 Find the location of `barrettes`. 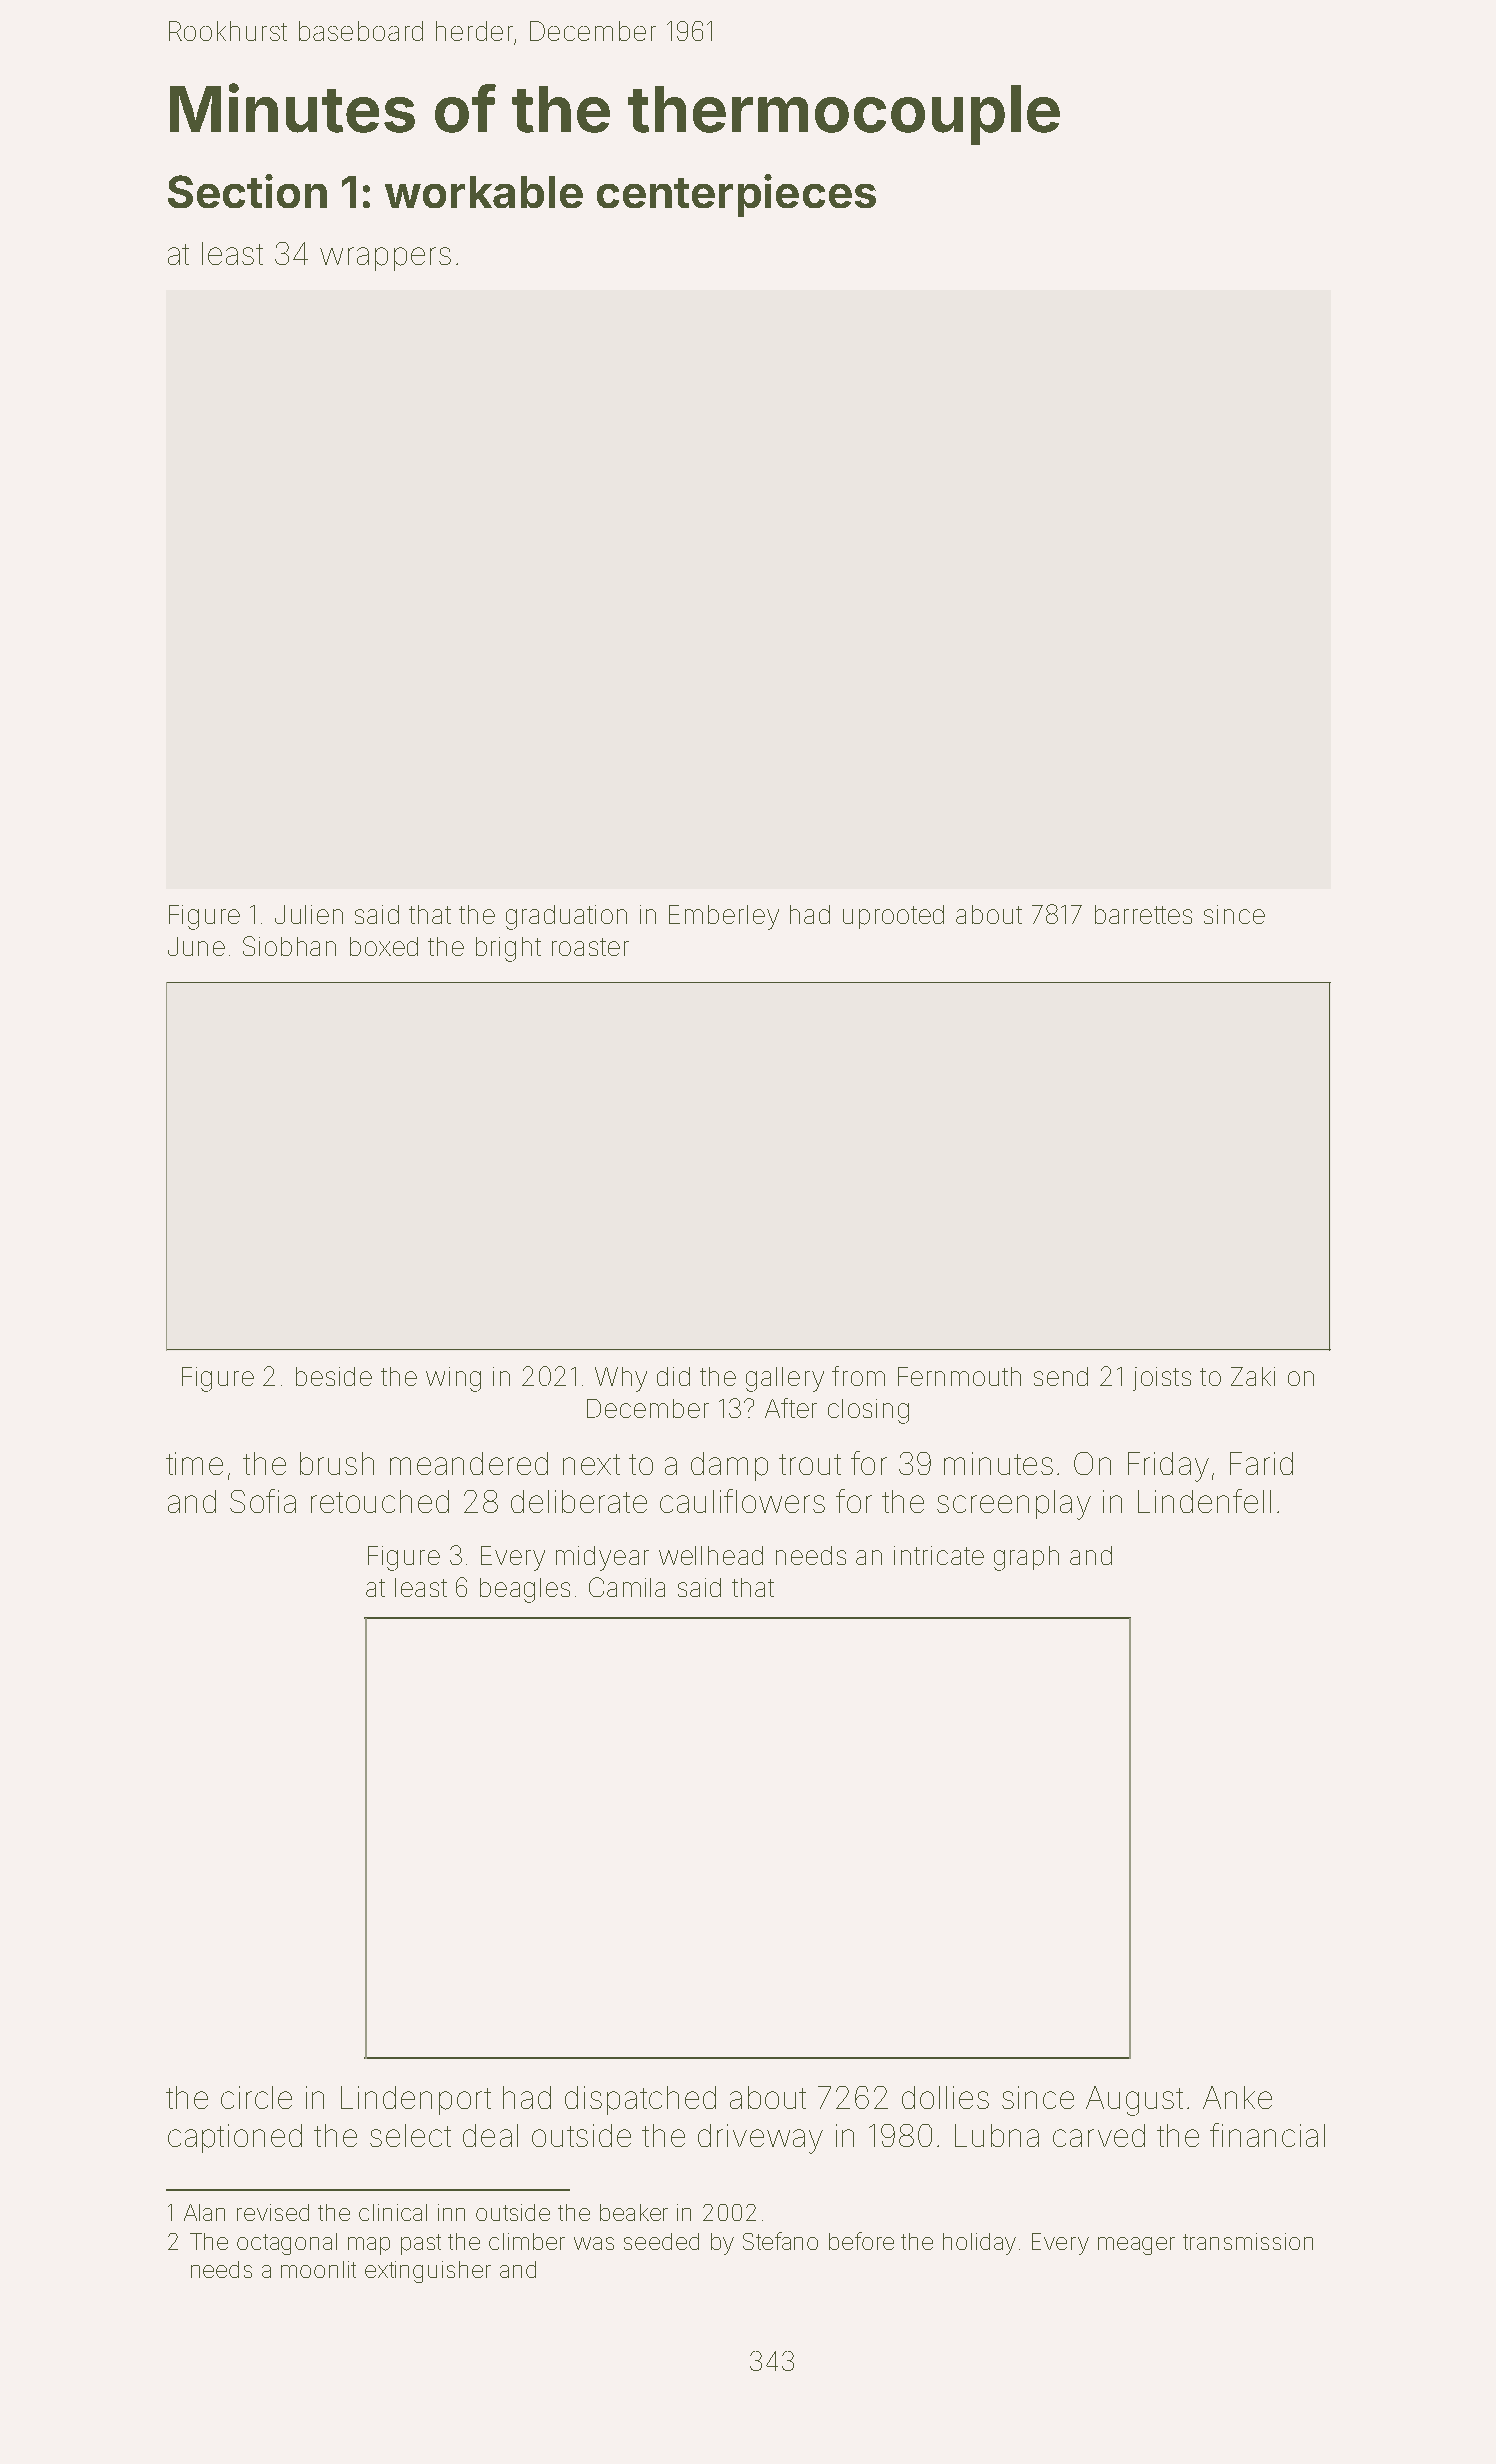

barrettes is located at coordinates (1143, 914).
